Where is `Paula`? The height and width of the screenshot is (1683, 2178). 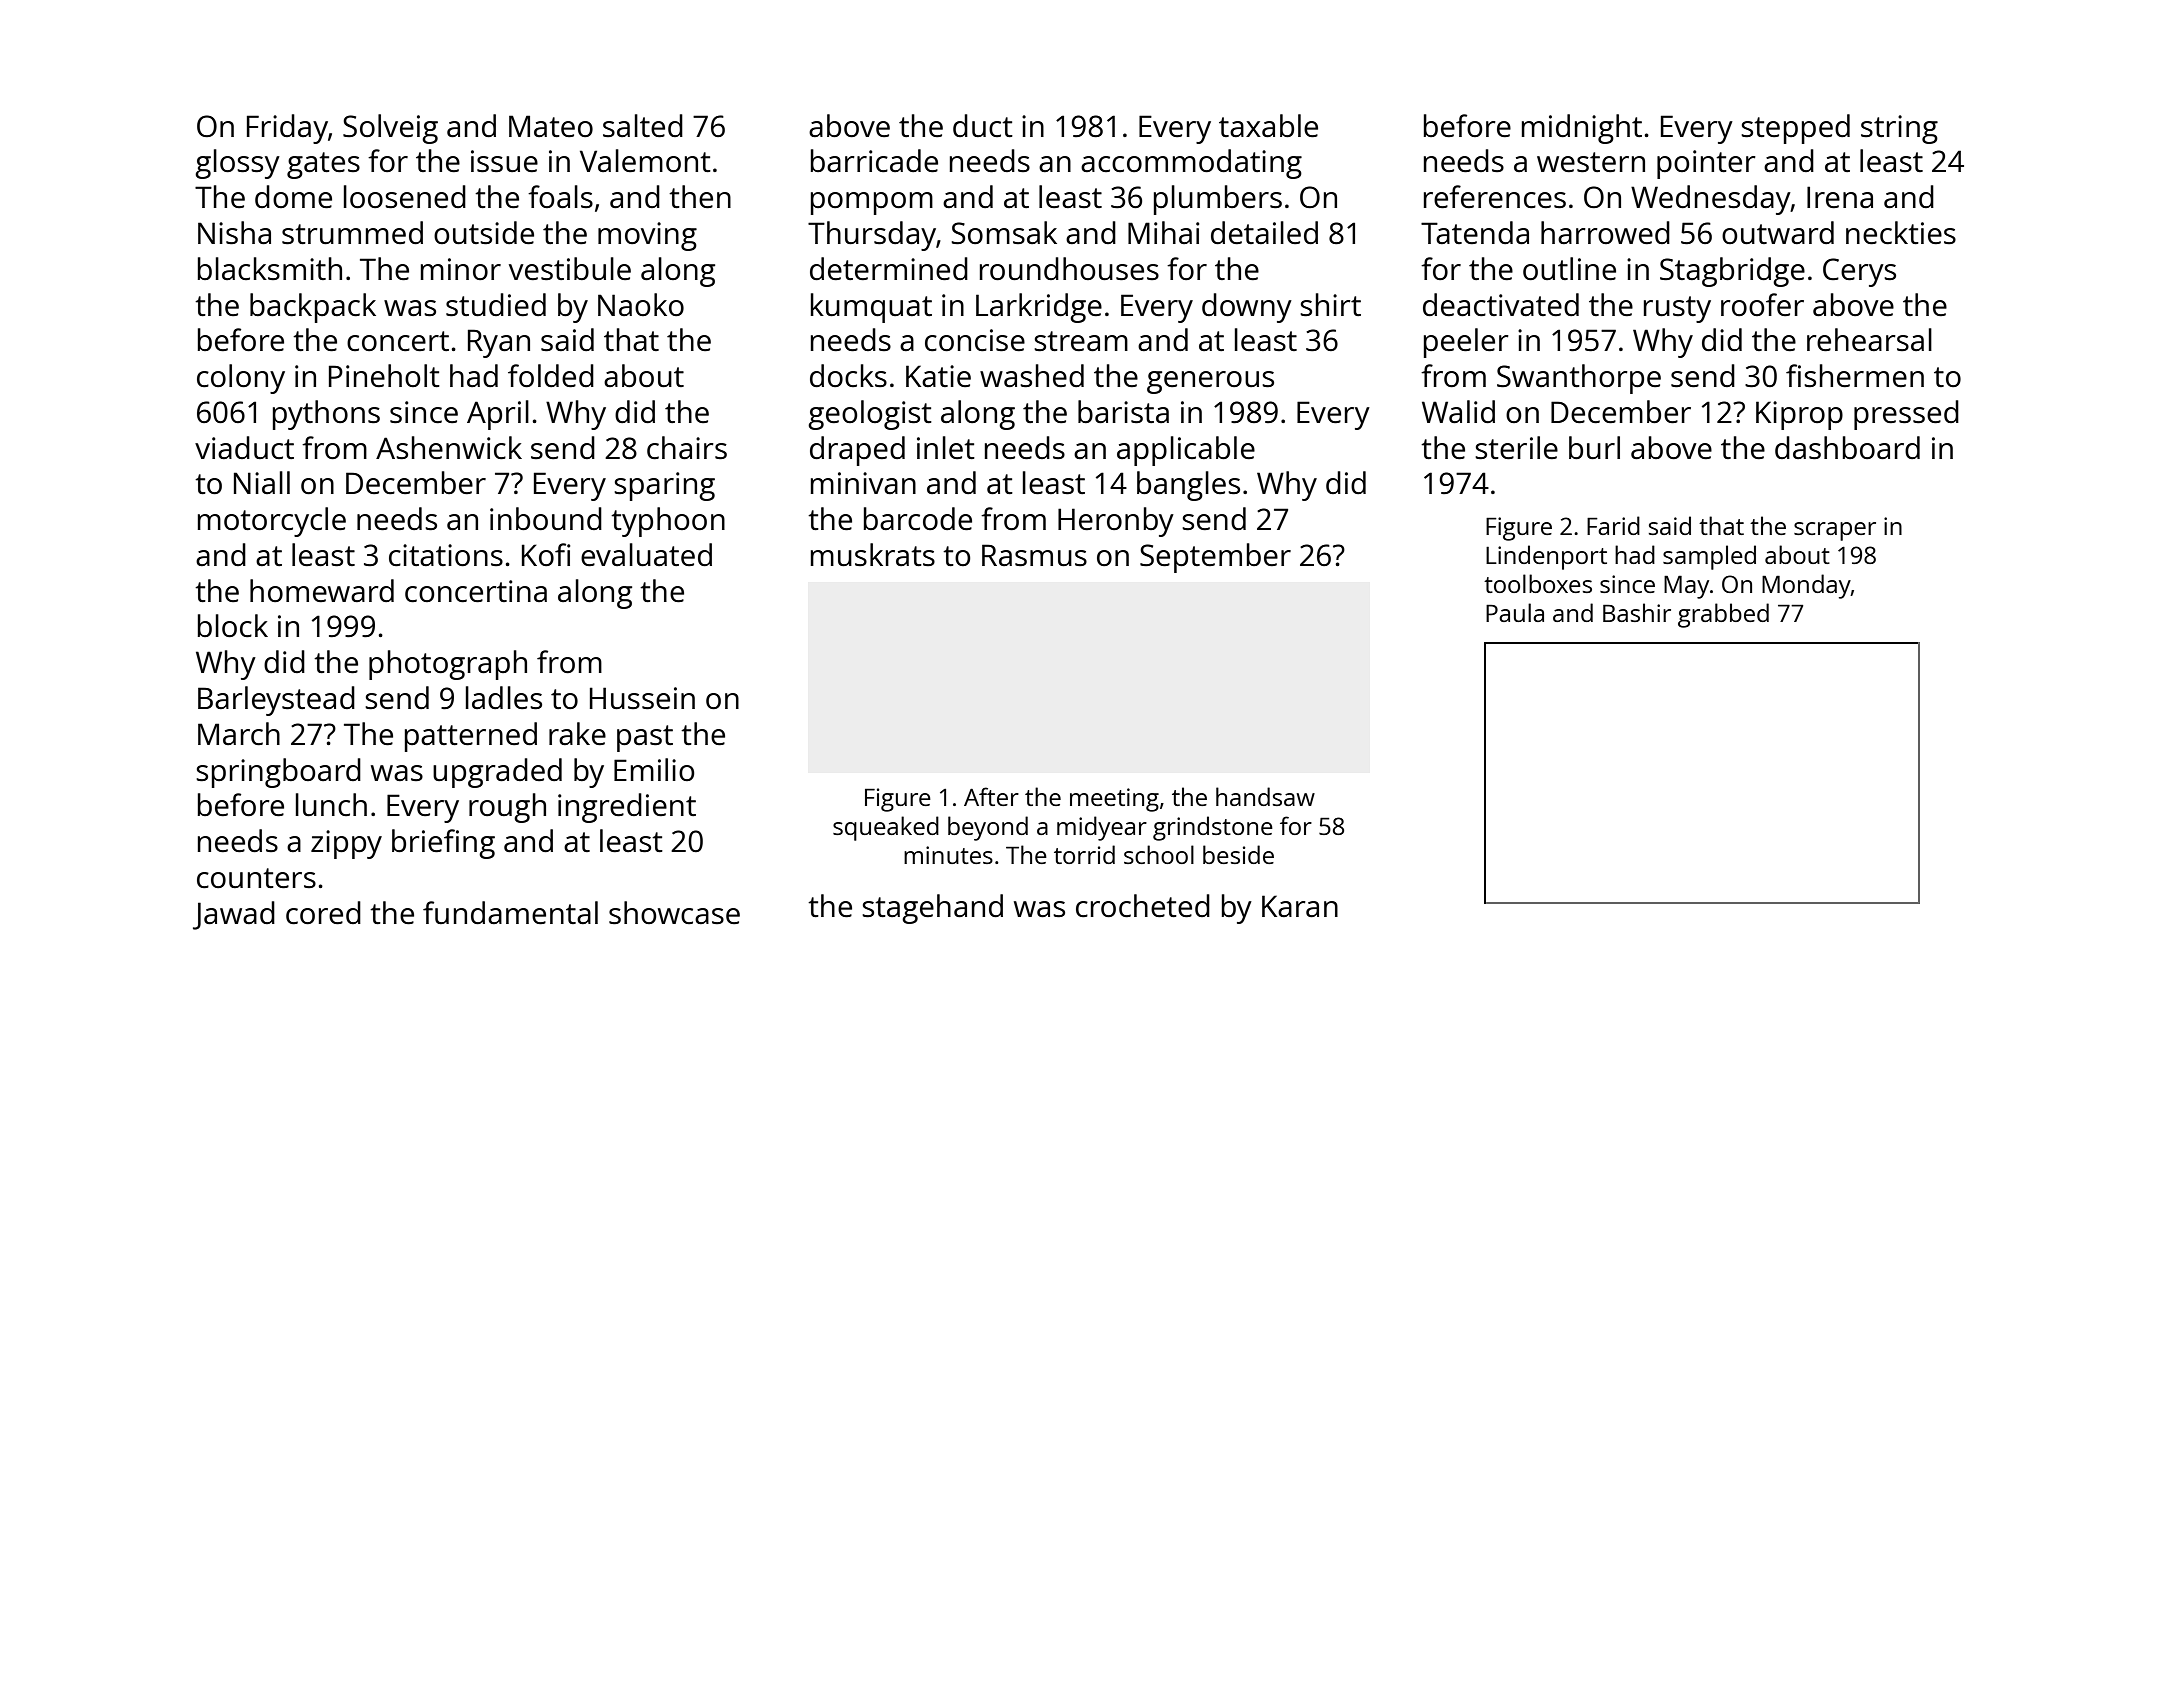
Paula is located at coordinates (1515, 612).
